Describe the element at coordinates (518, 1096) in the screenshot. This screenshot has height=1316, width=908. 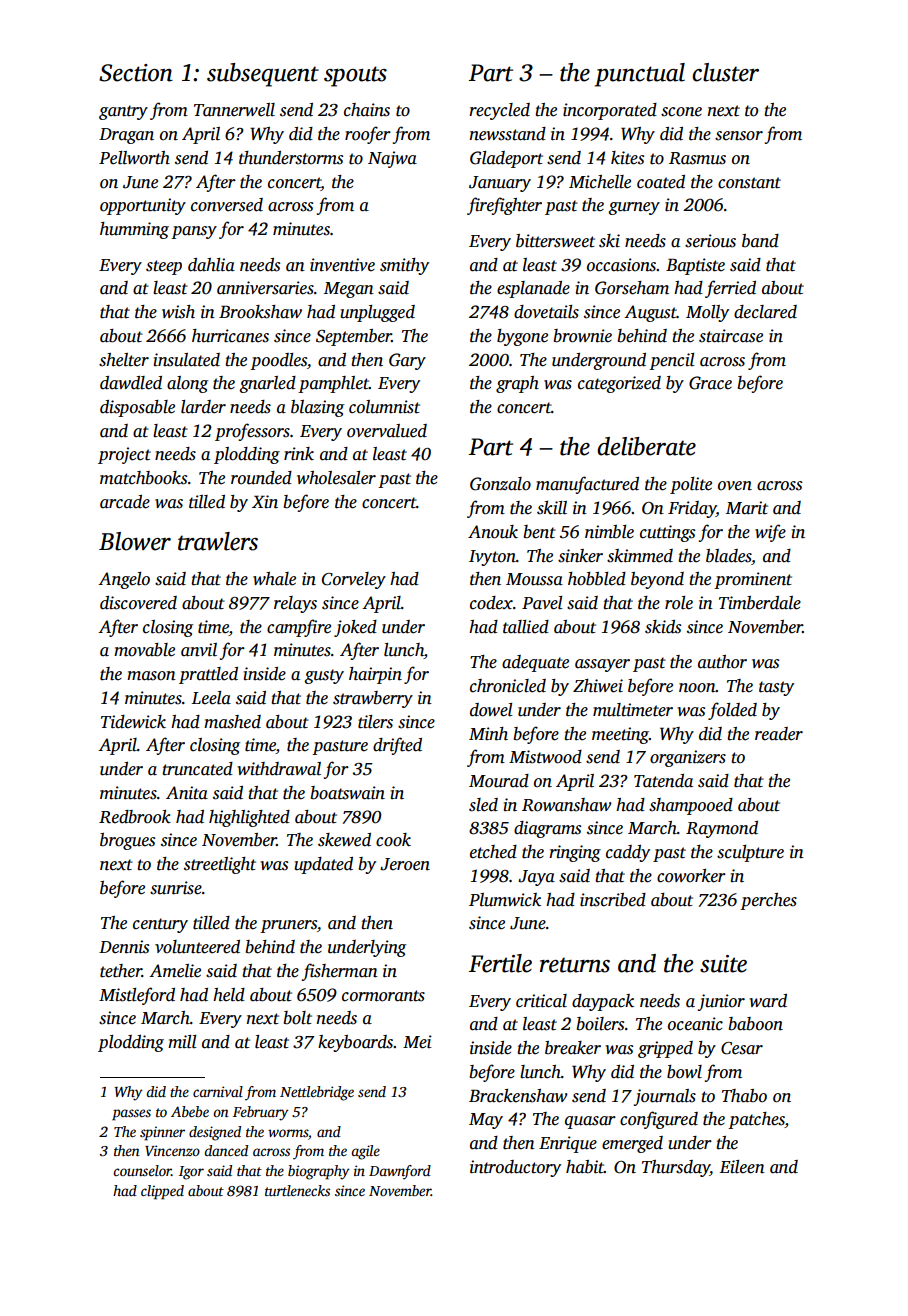
I see `Brackenshaw` at that location.
